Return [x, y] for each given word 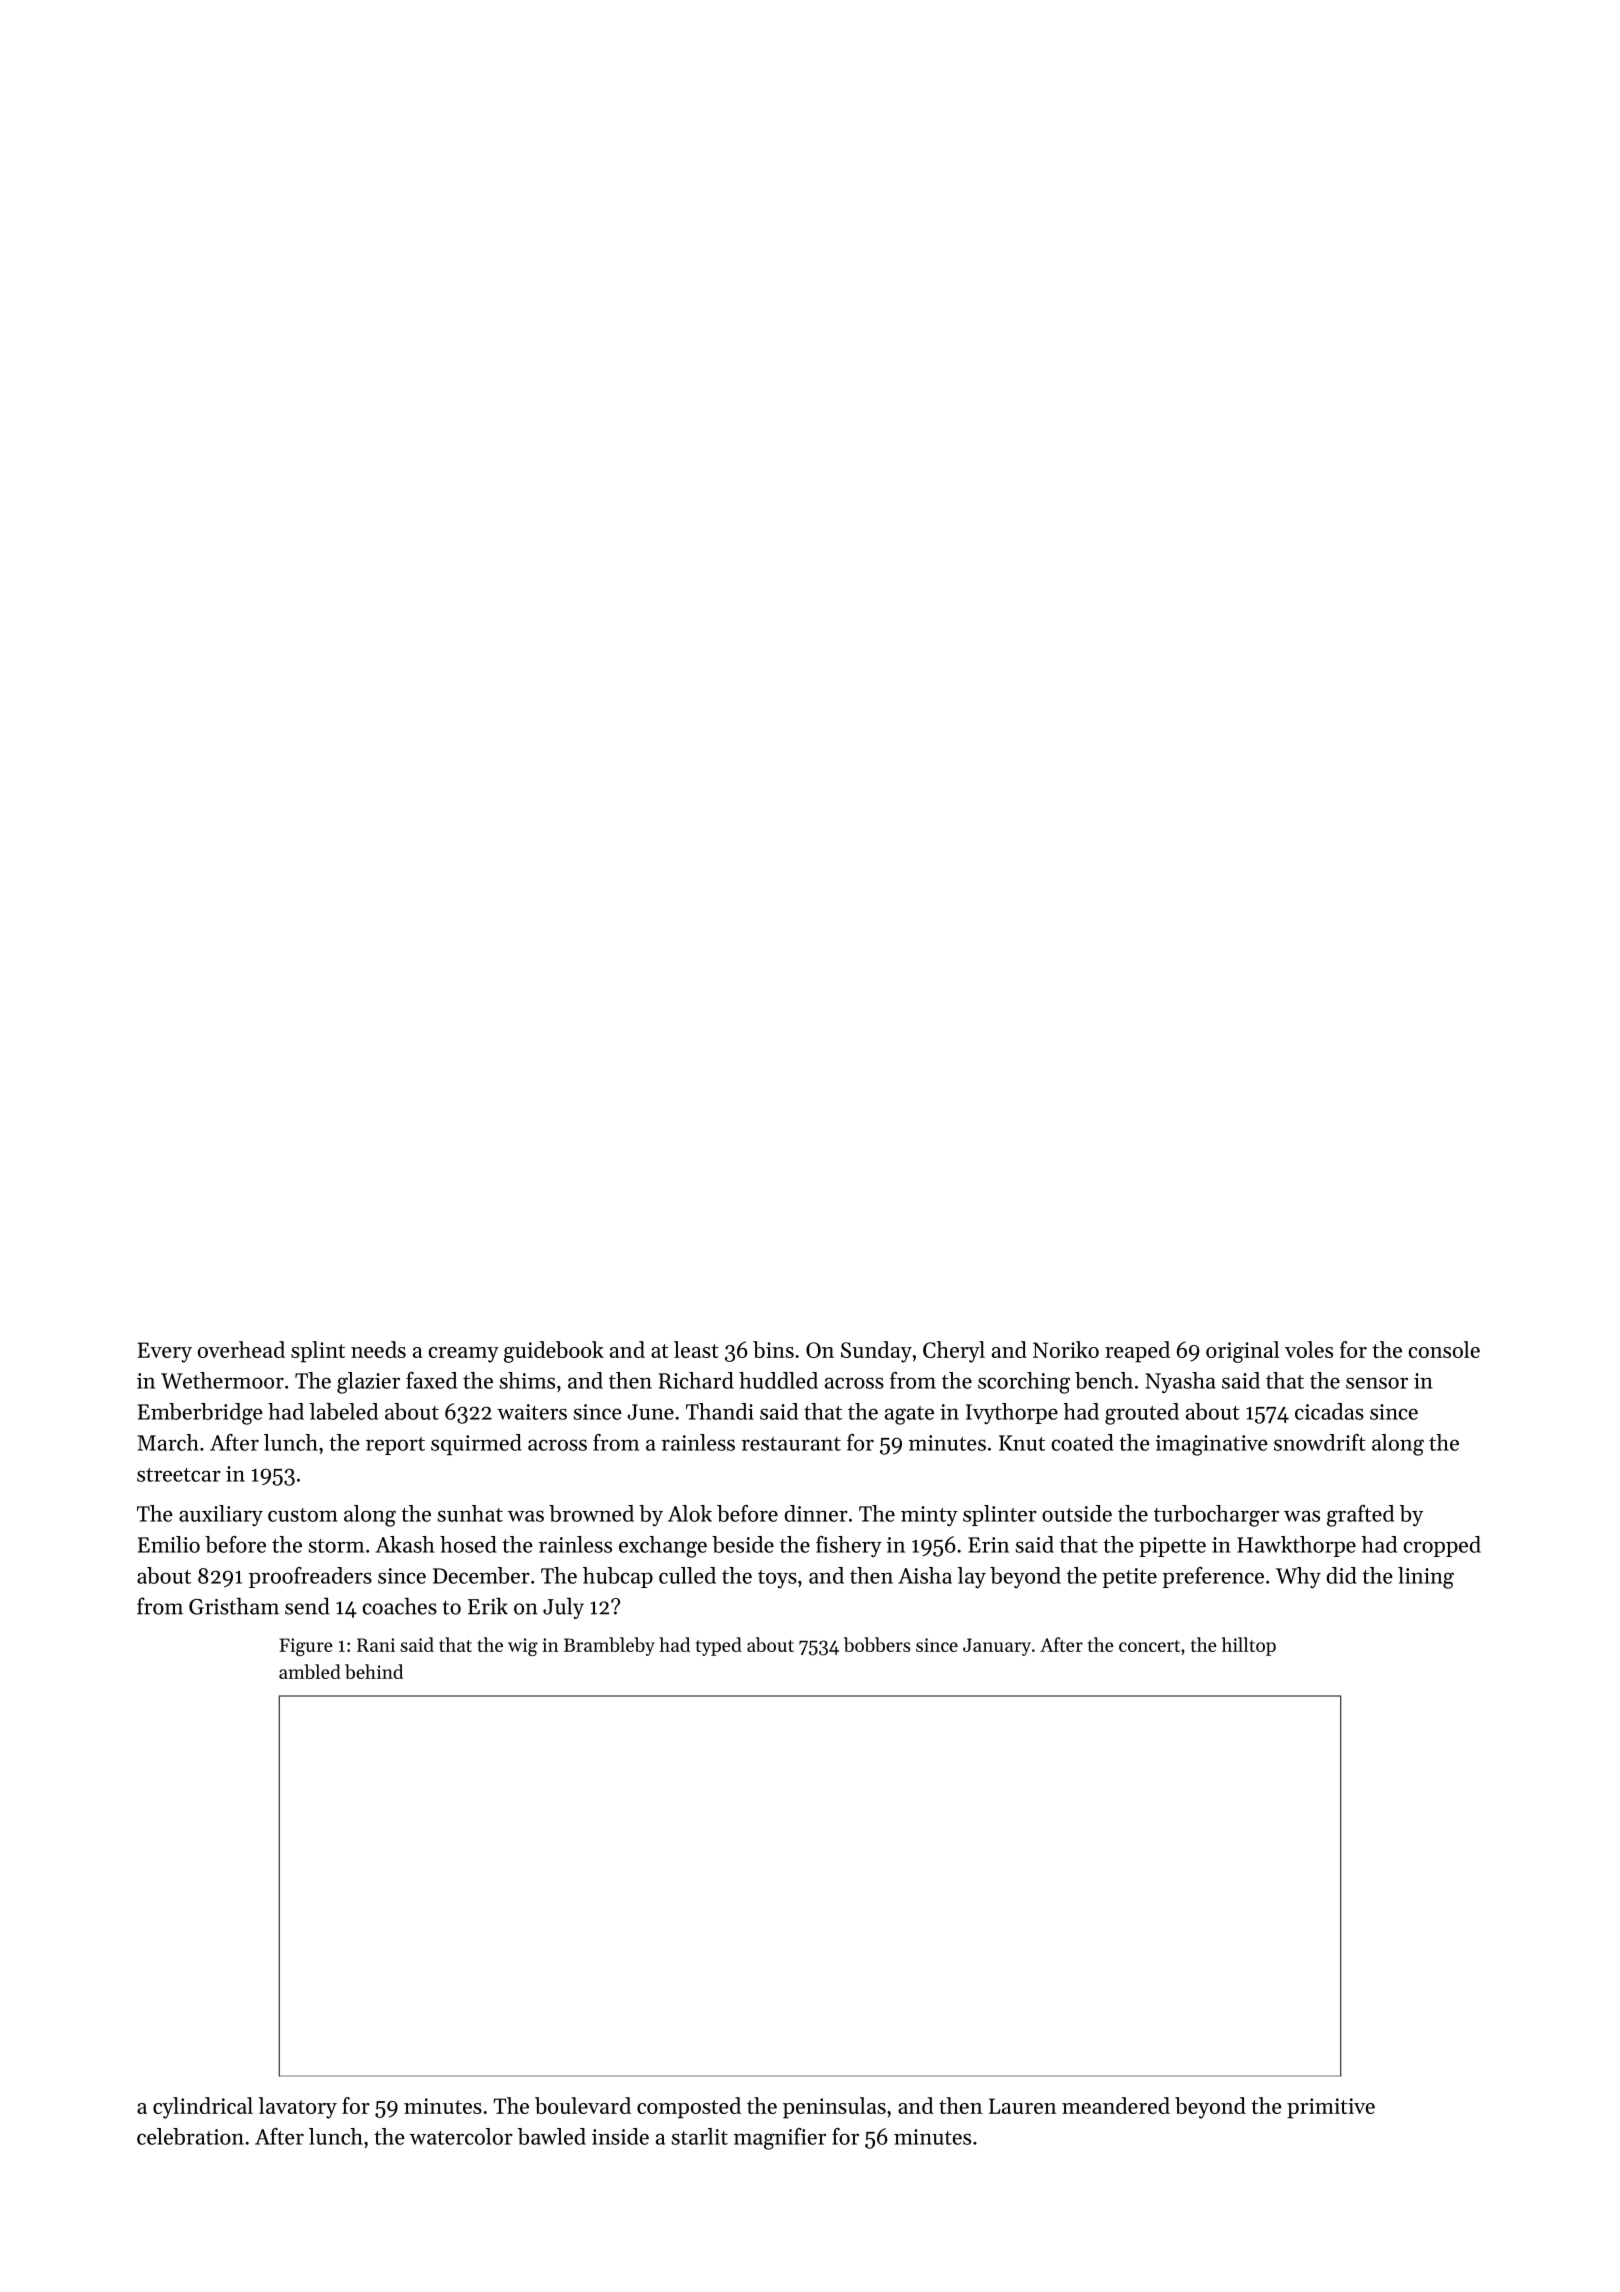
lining [1426, 1578]
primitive [1331, 2108]
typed [719, 1646]
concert [1149, 1646]
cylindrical [203, 2108]
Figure [306, 1647]
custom [303, 1515]
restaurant [791, 1444]
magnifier [780, 2139]
